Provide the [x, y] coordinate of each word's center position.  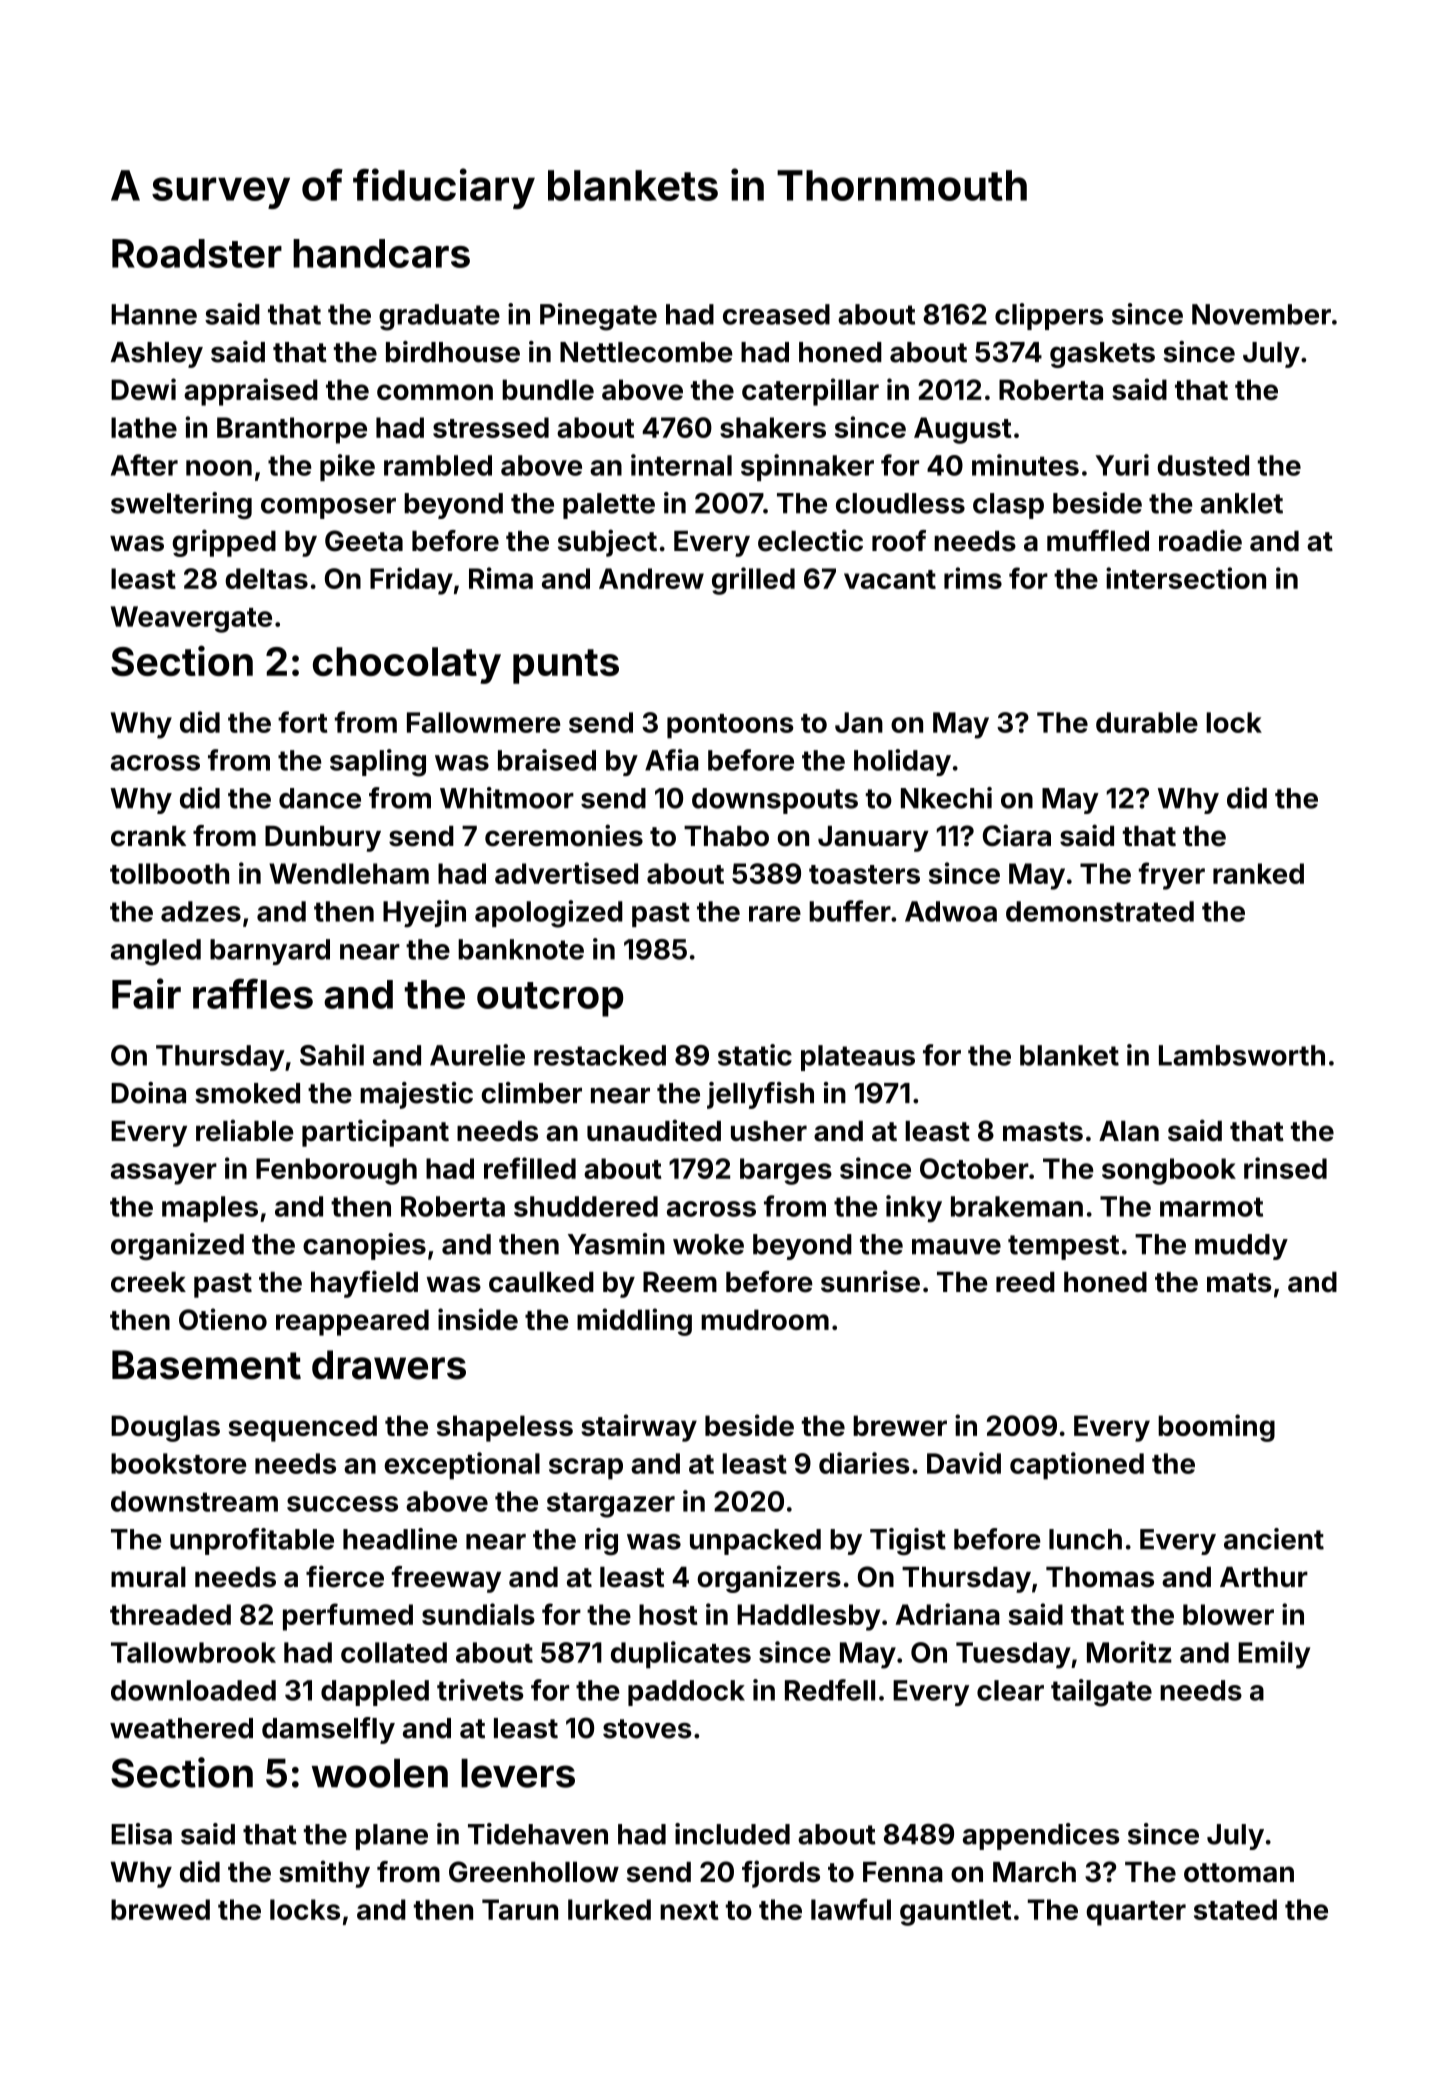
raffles [253, 993]
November [1261, 314]
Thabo [726, 836]
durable [1147, 722]
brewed [160, 1909]
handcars [381, 253]
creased [776, 314]
